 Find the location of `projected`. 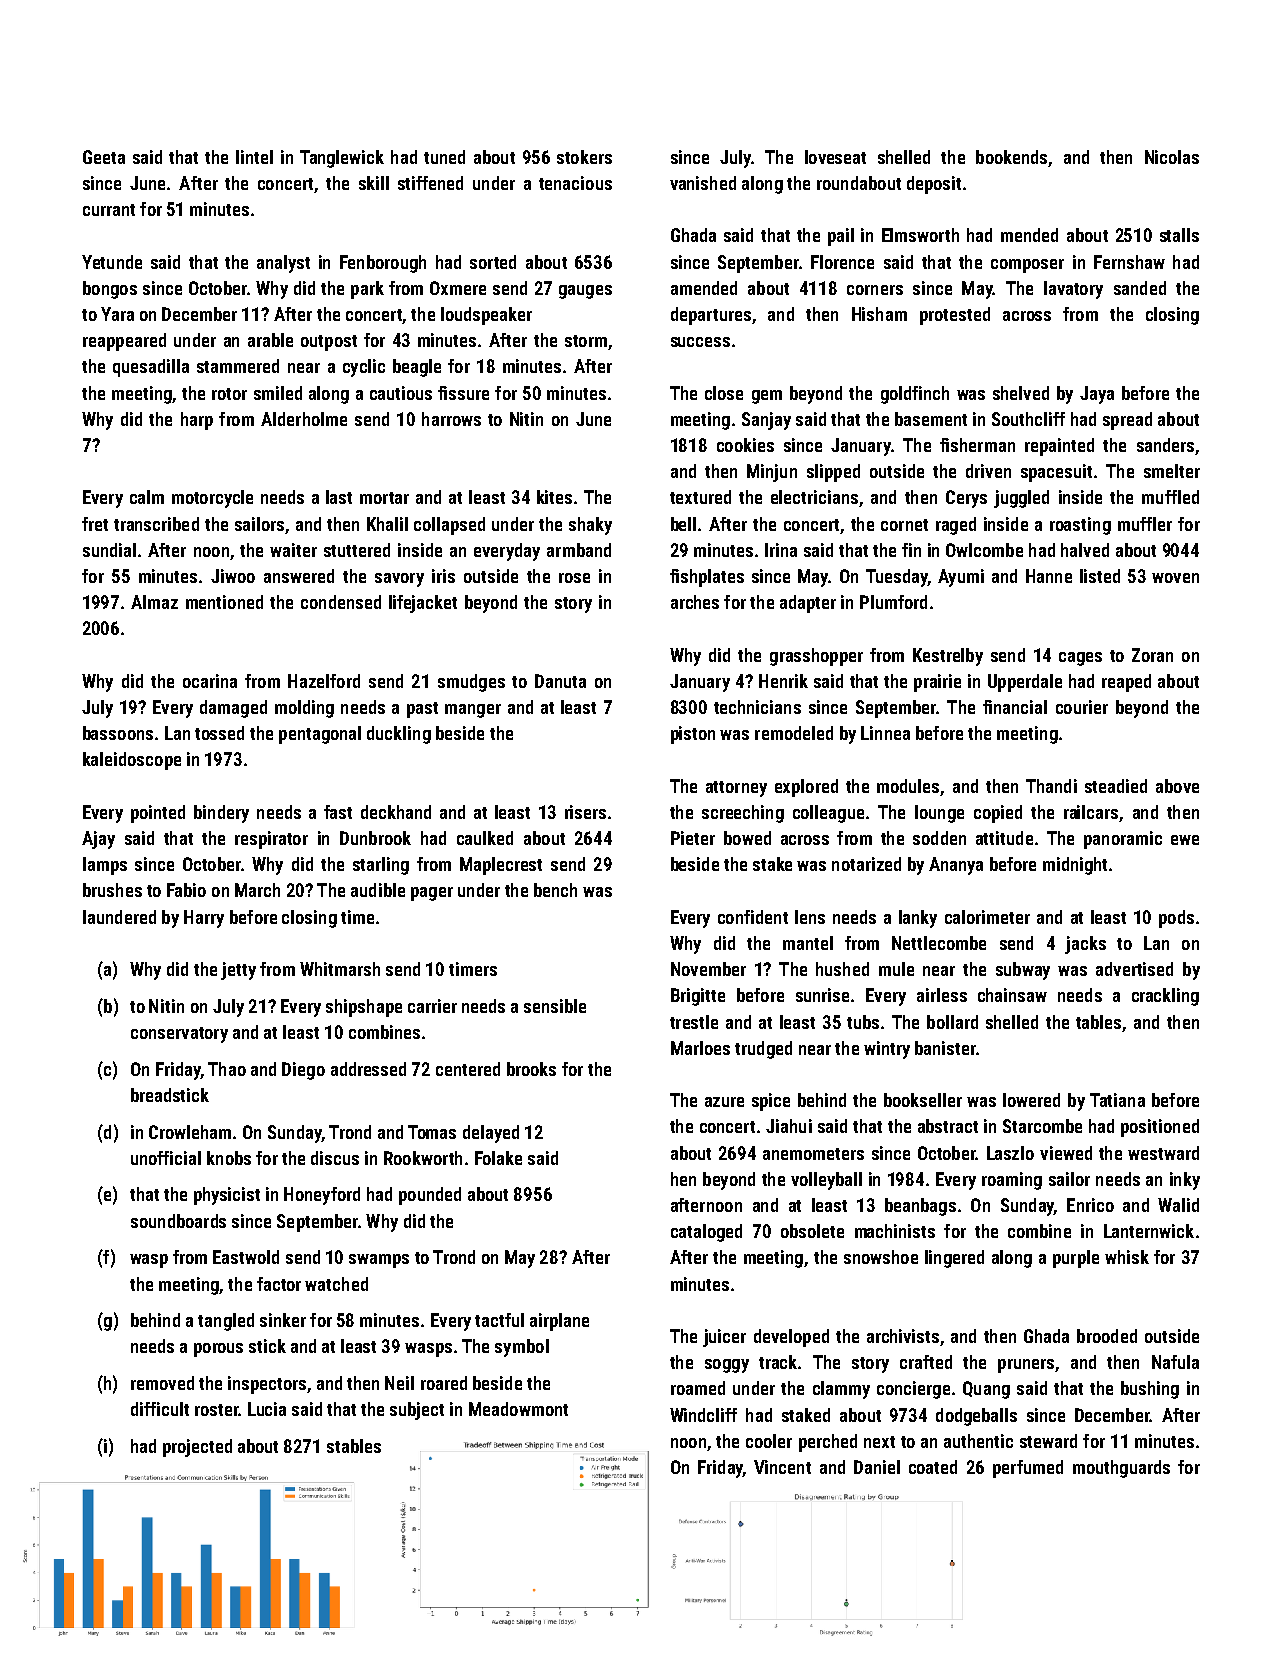

projected is located at coordinates (197, 1448).
